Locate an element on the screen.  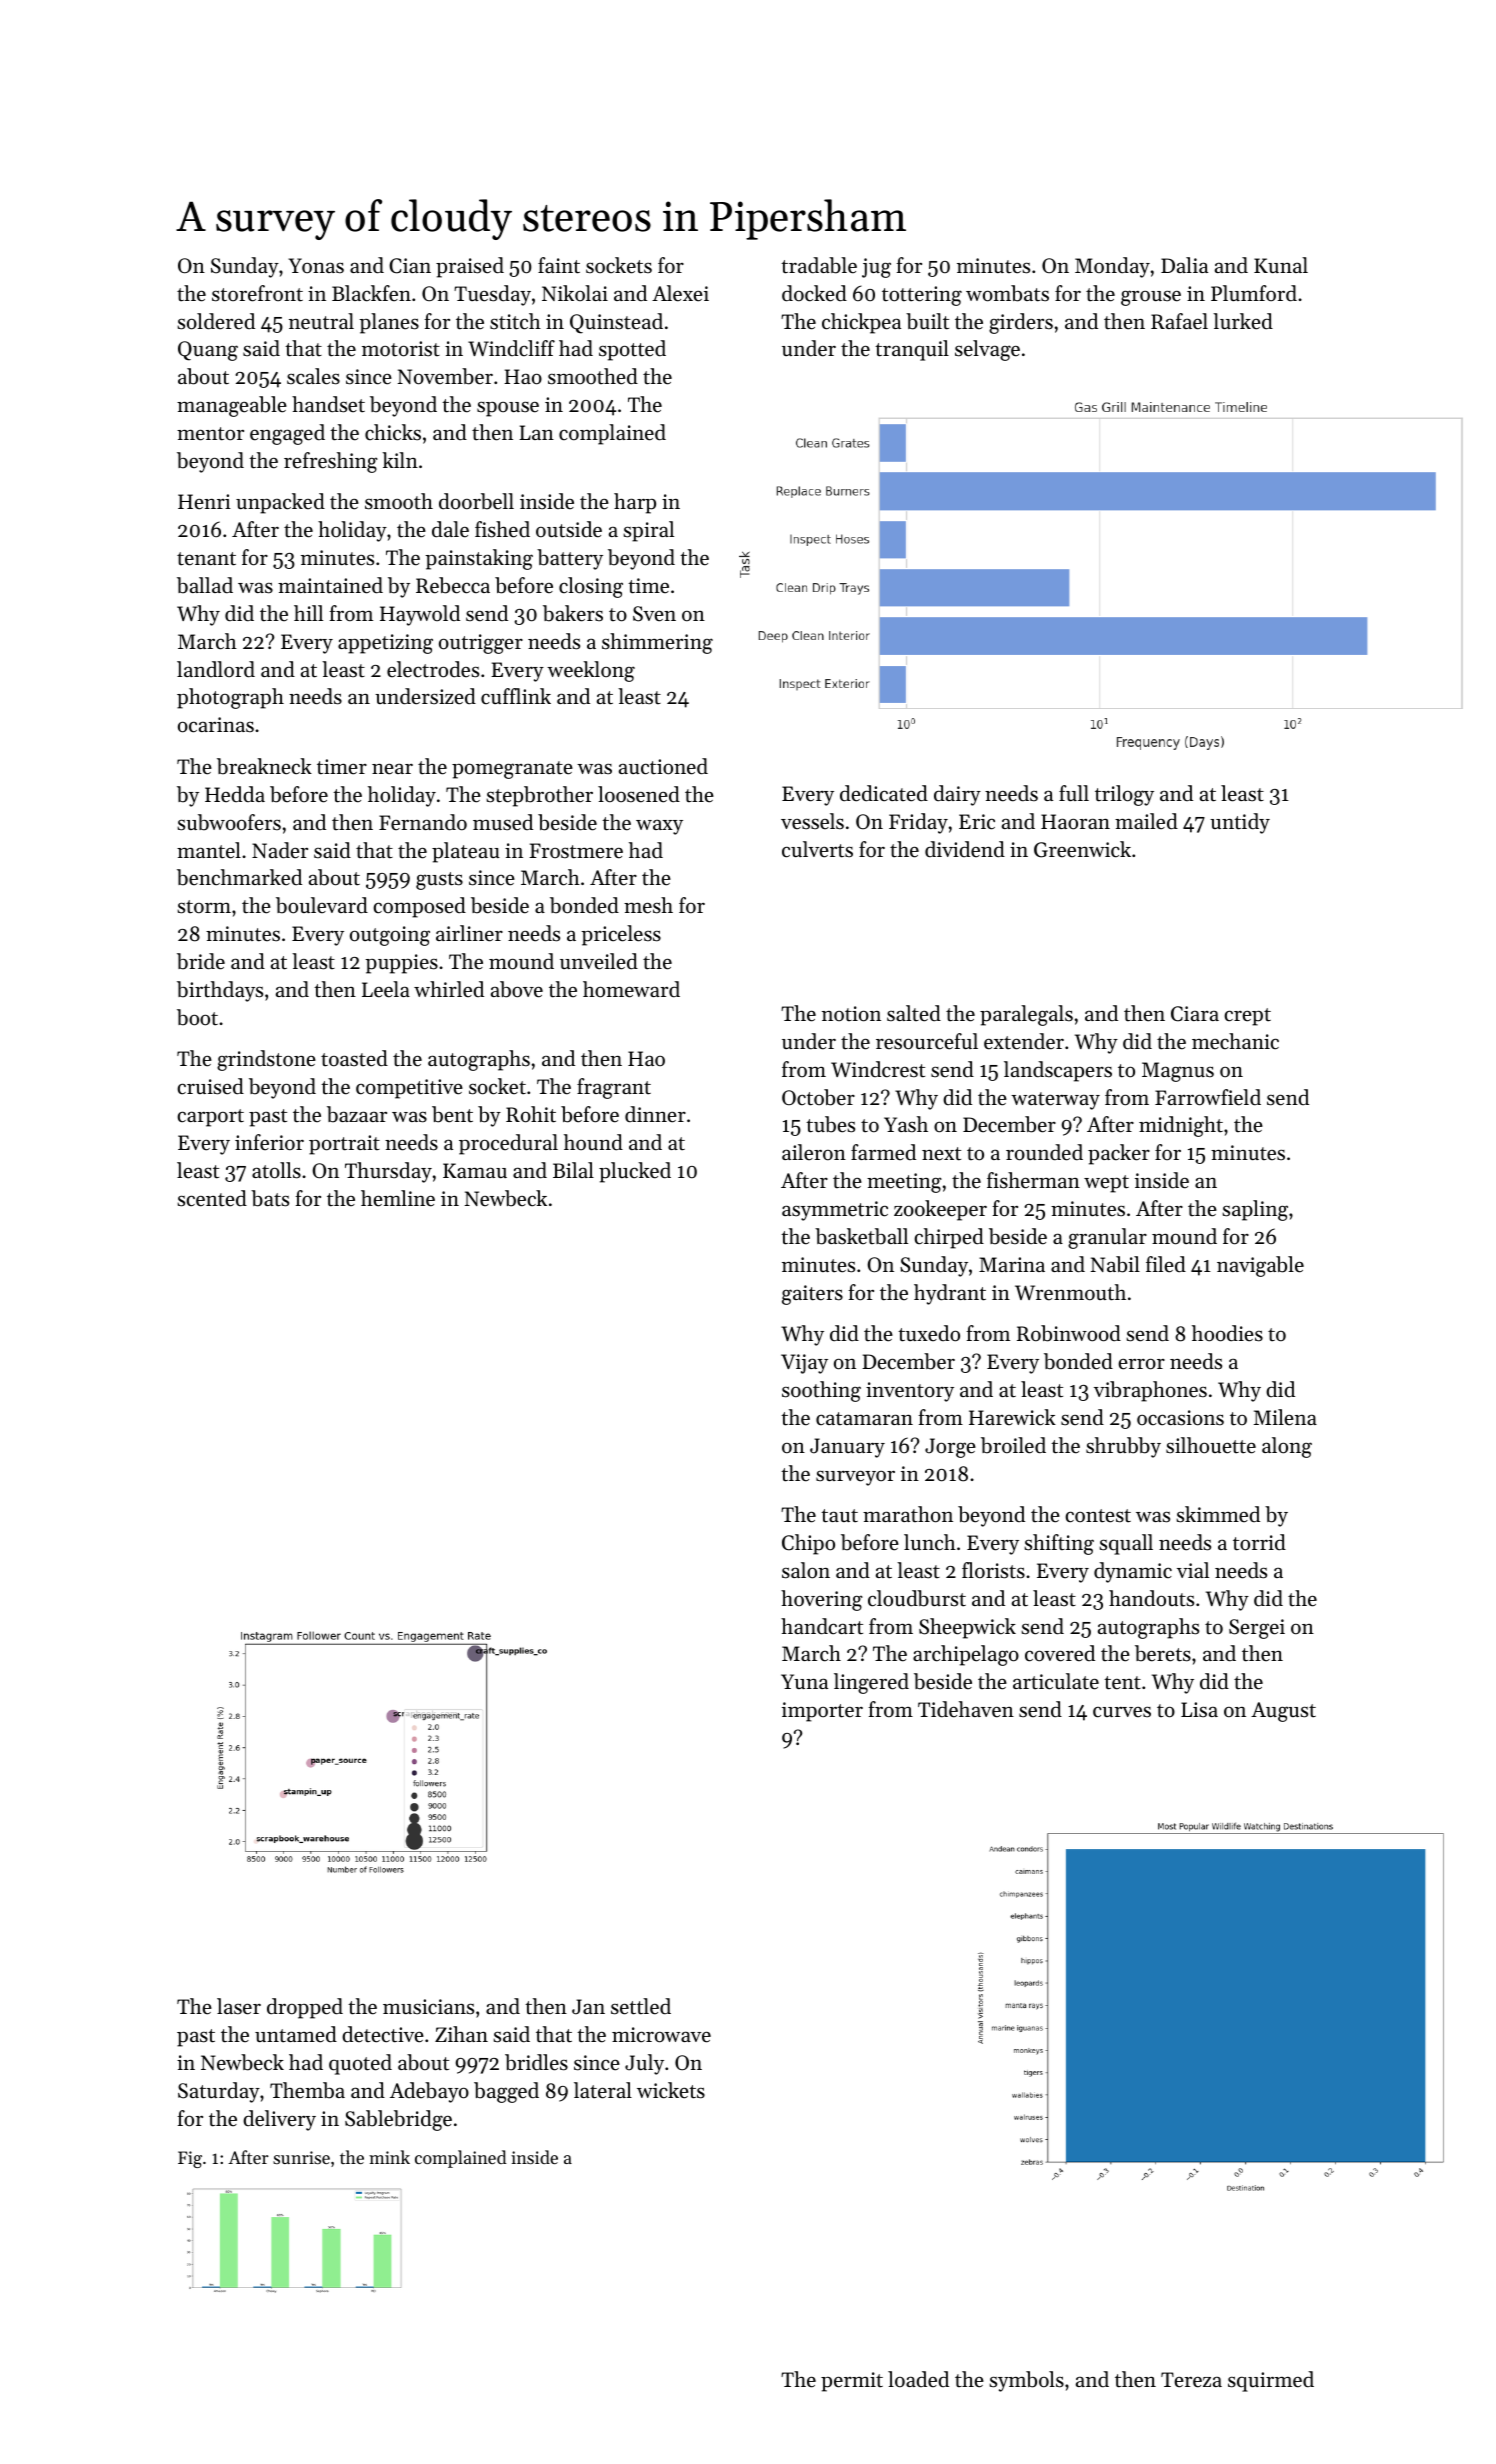
dropped is located at coordinates (305, 2008).
